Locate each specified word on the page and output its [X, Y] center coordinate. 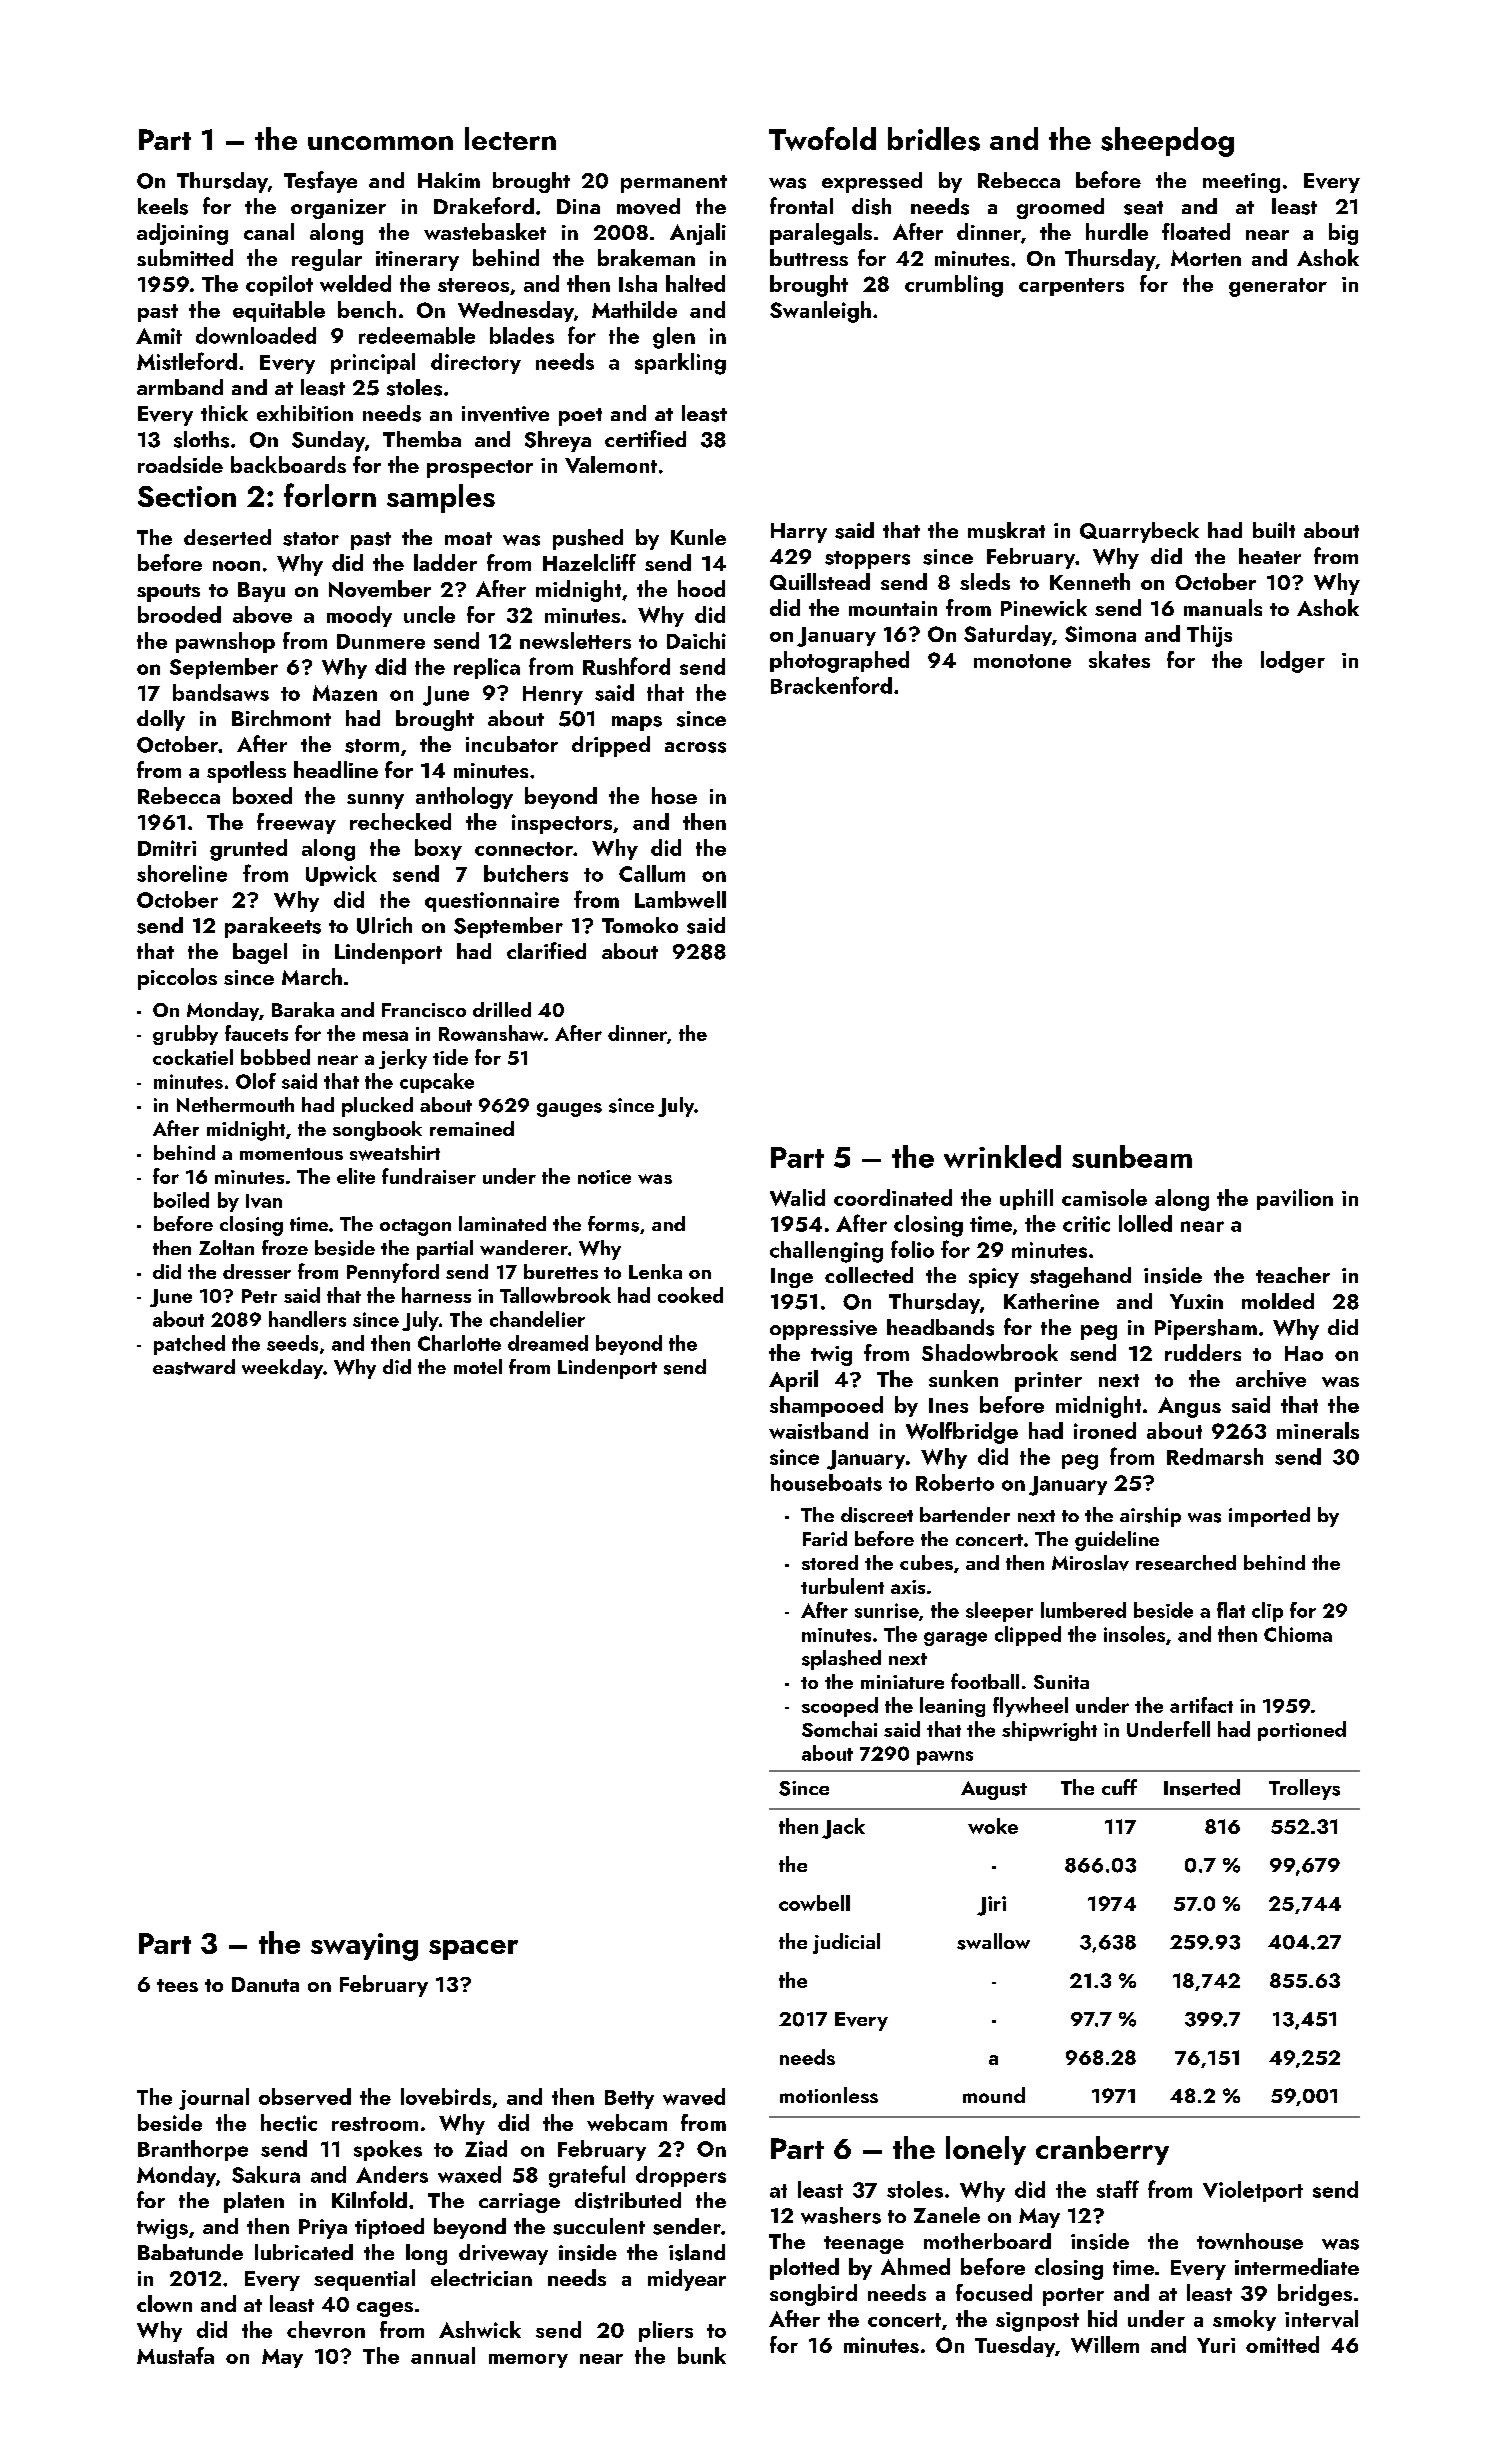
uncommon [380, 143]
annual [443, 2355]
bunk [702, 2355]
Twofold [822, 139]
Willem [1105, 2344]
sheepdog [1167, 142]
